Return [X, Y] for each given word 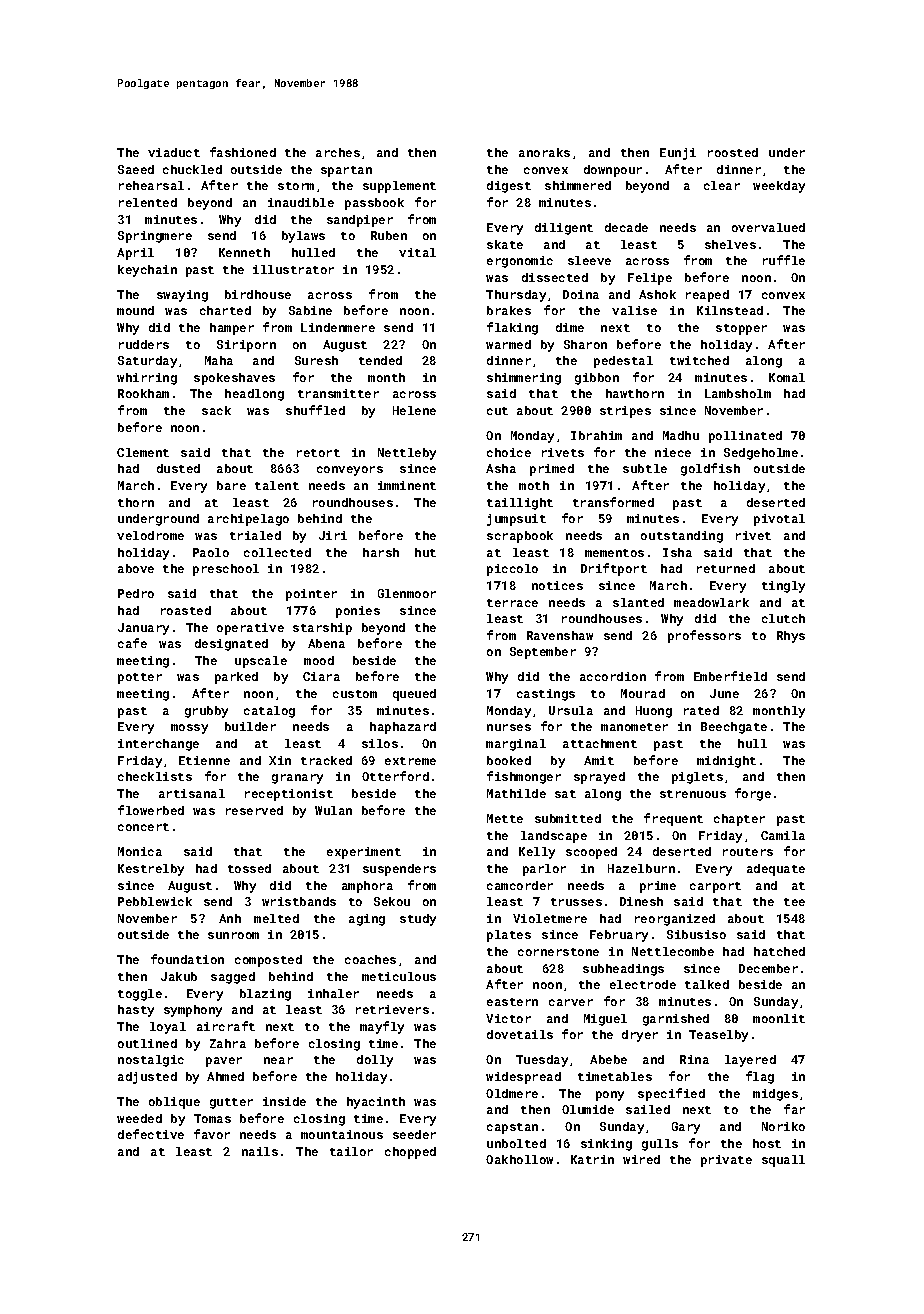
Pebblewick [155, 901]
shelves [730, 244]
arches [338, 152]
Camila [783, 835]
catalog [269, 712]
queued [414, 695]
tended [380, 360]
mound [135, 310]
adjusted [147, 1078]
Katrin [592, 1159]
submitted [568, 818]
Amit [599, 760]
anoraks [544, 152]
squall [783, 1161]
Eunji [678, 154]
